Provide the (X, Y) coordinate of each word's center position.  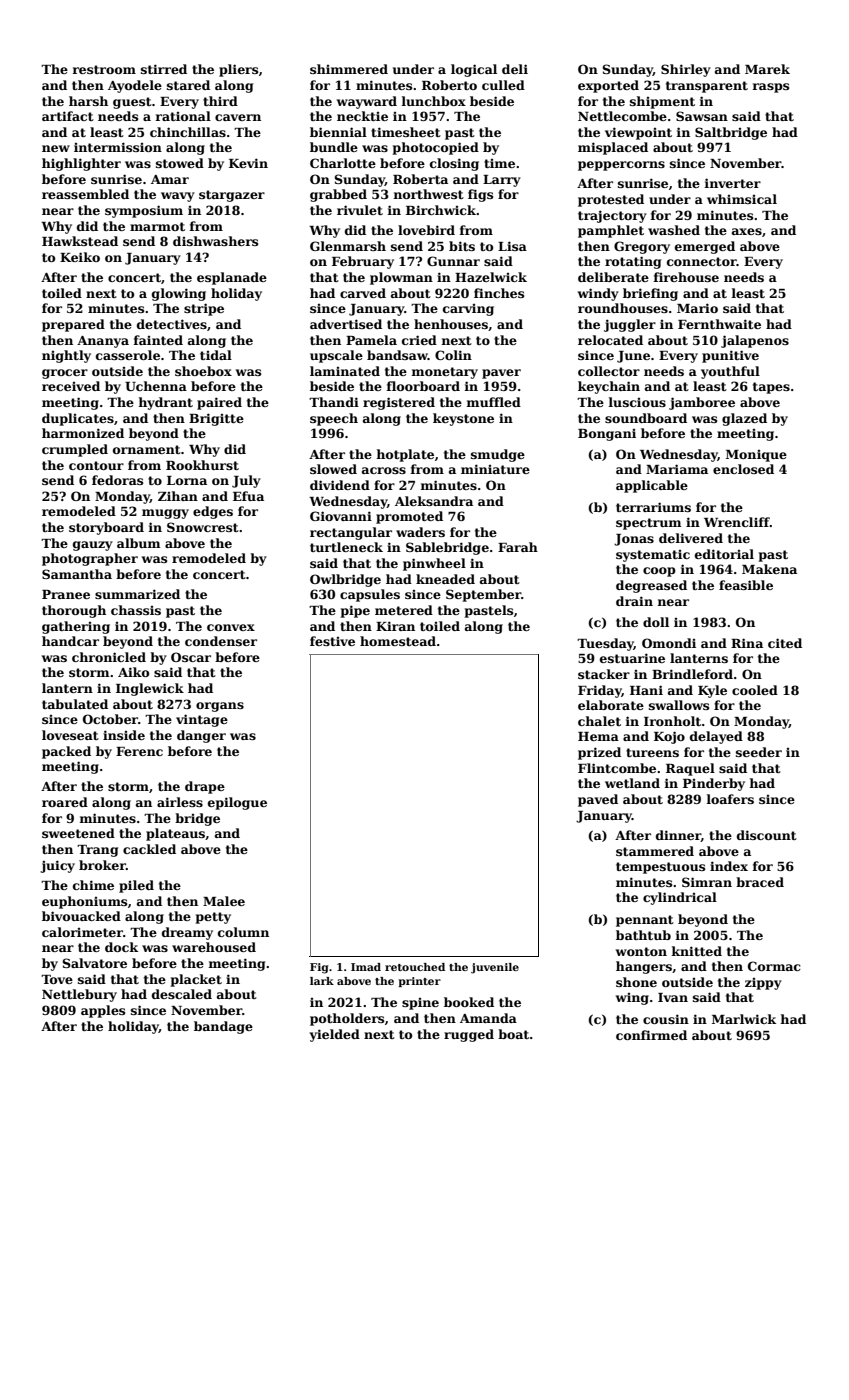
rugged (469, 1035)
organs (220, 707)
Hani (646, 690)
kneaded (445, 579)
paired (219, 403)
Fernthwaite (719, 324)
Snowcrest (203, 527)
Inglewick (150, 689)
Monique (756, 456)
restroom (104, 69)
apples (103, 1011)
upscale (336, 356)
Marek (767, 69)
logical (474, 70)
